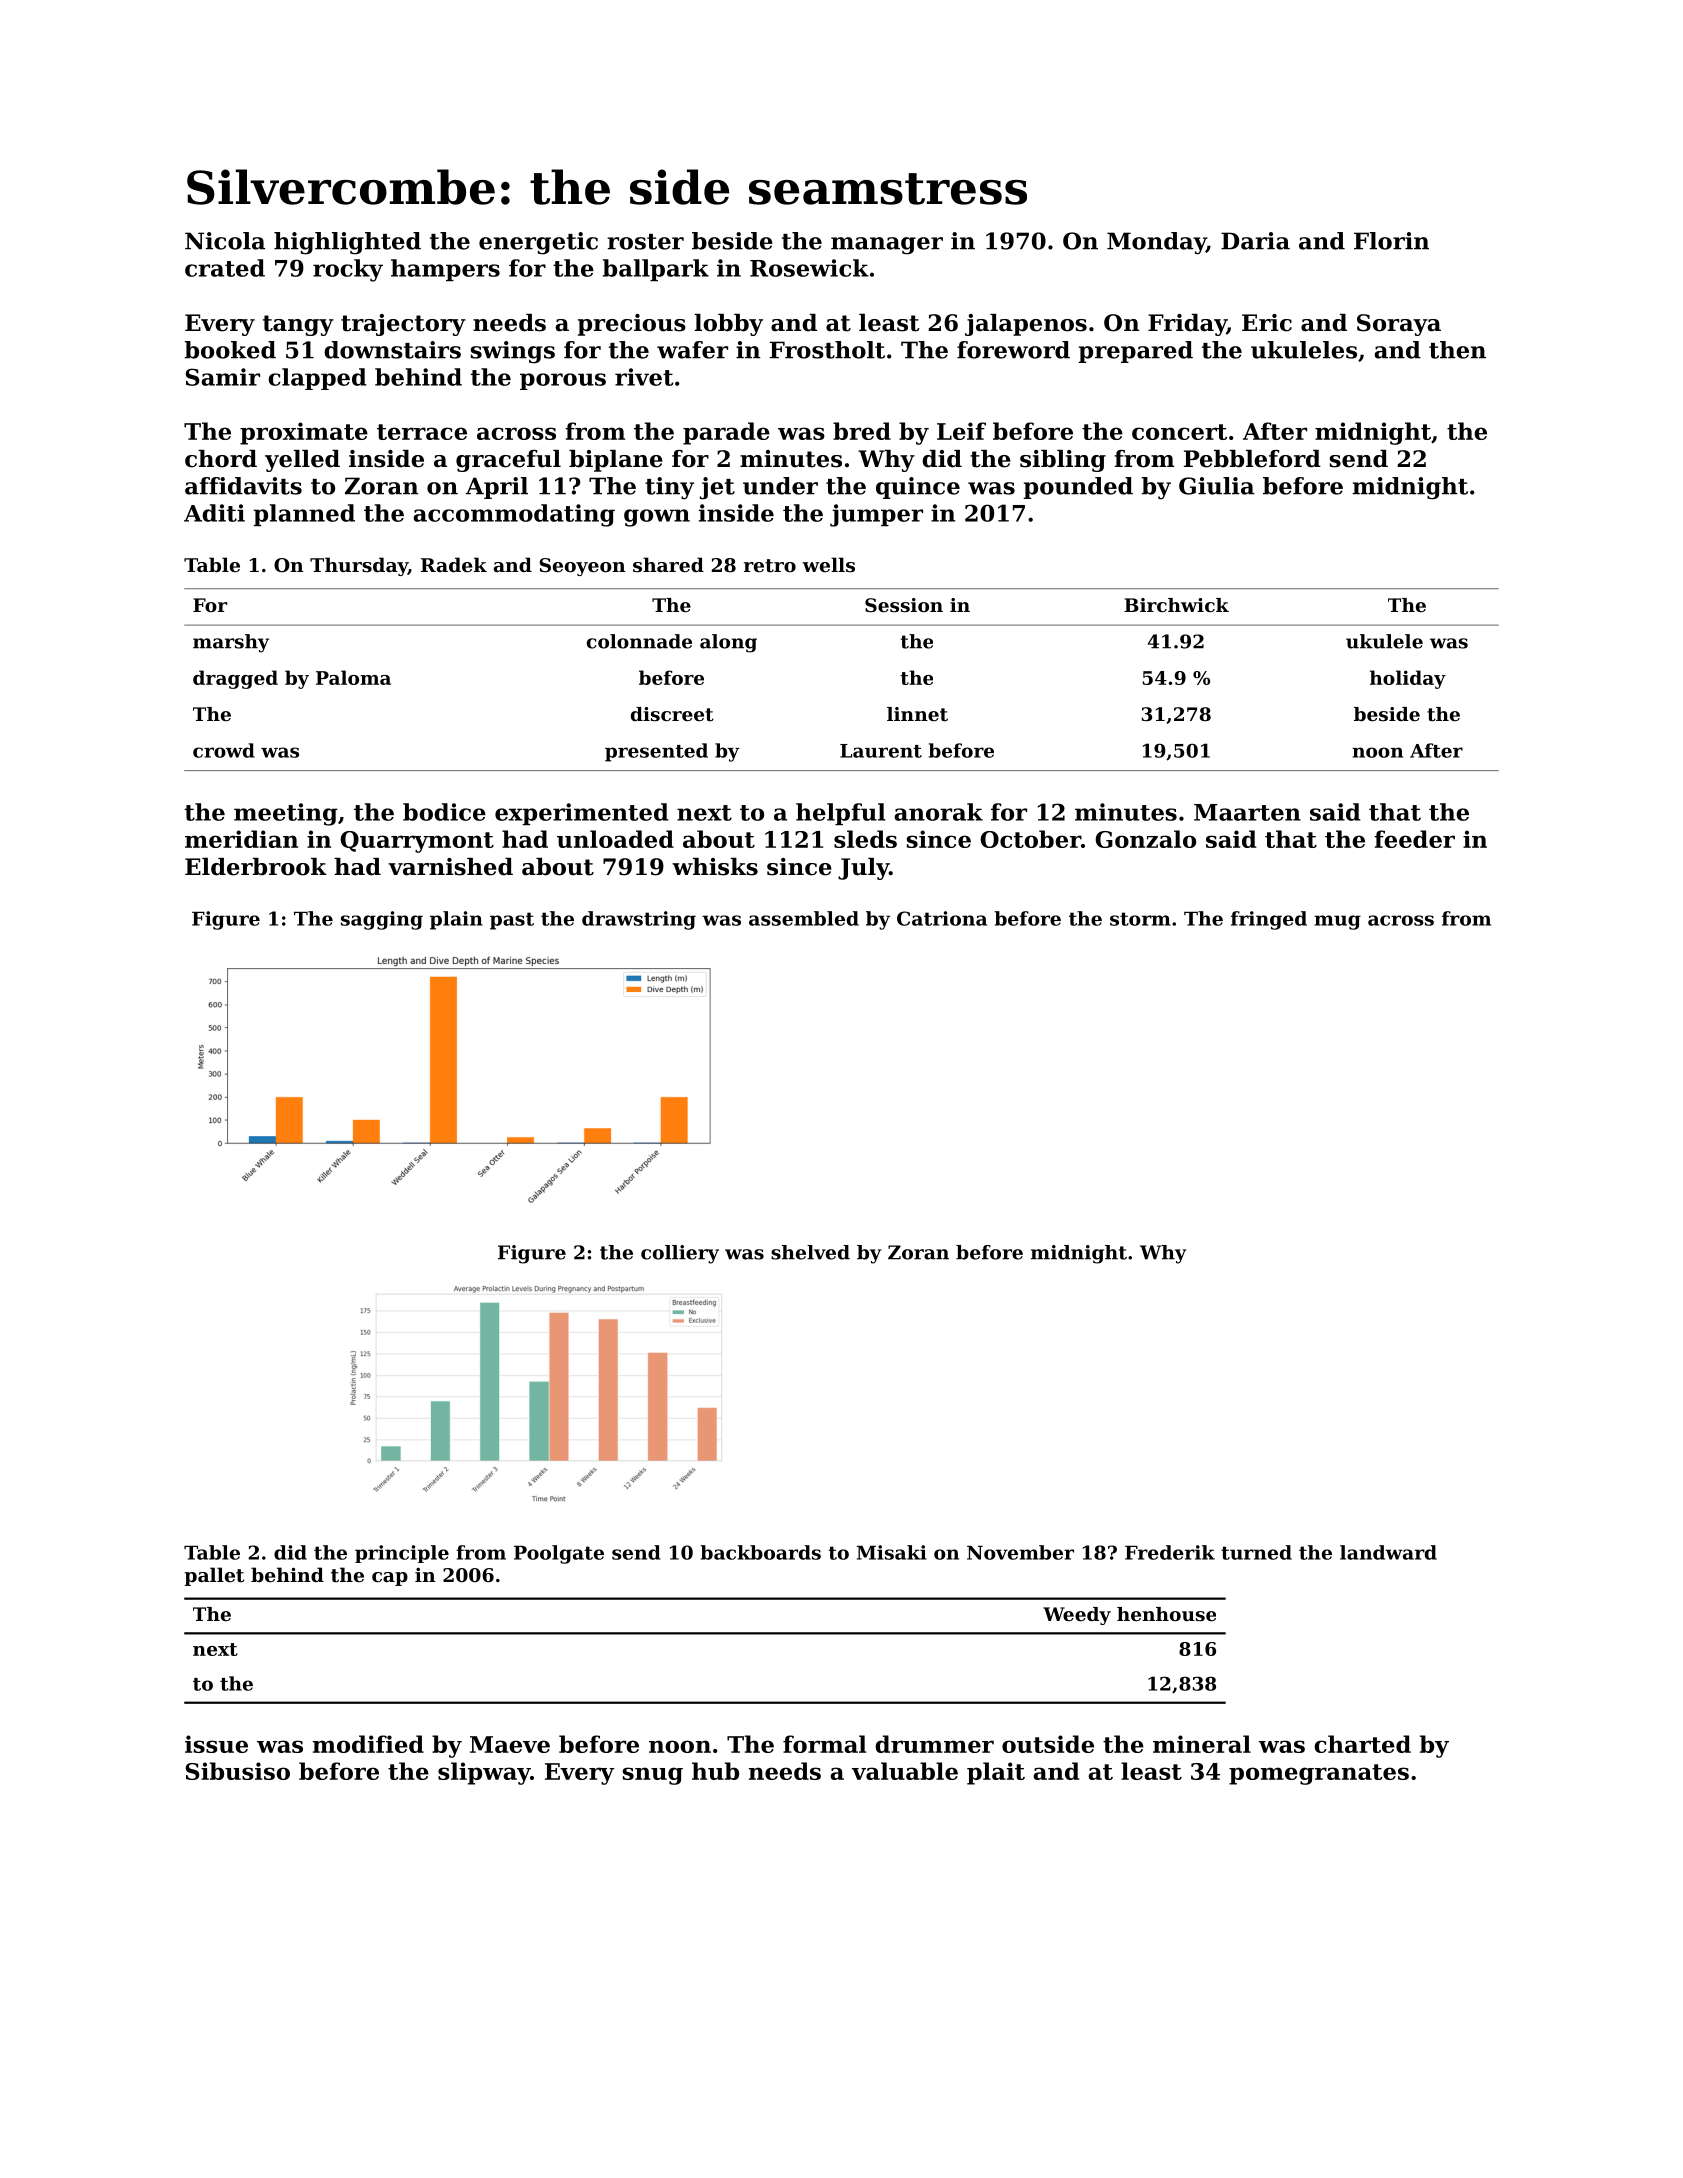 Image resolution: width=1683 pixels, height=2178 pixels. I want to click on parade, so click(726, 433).
